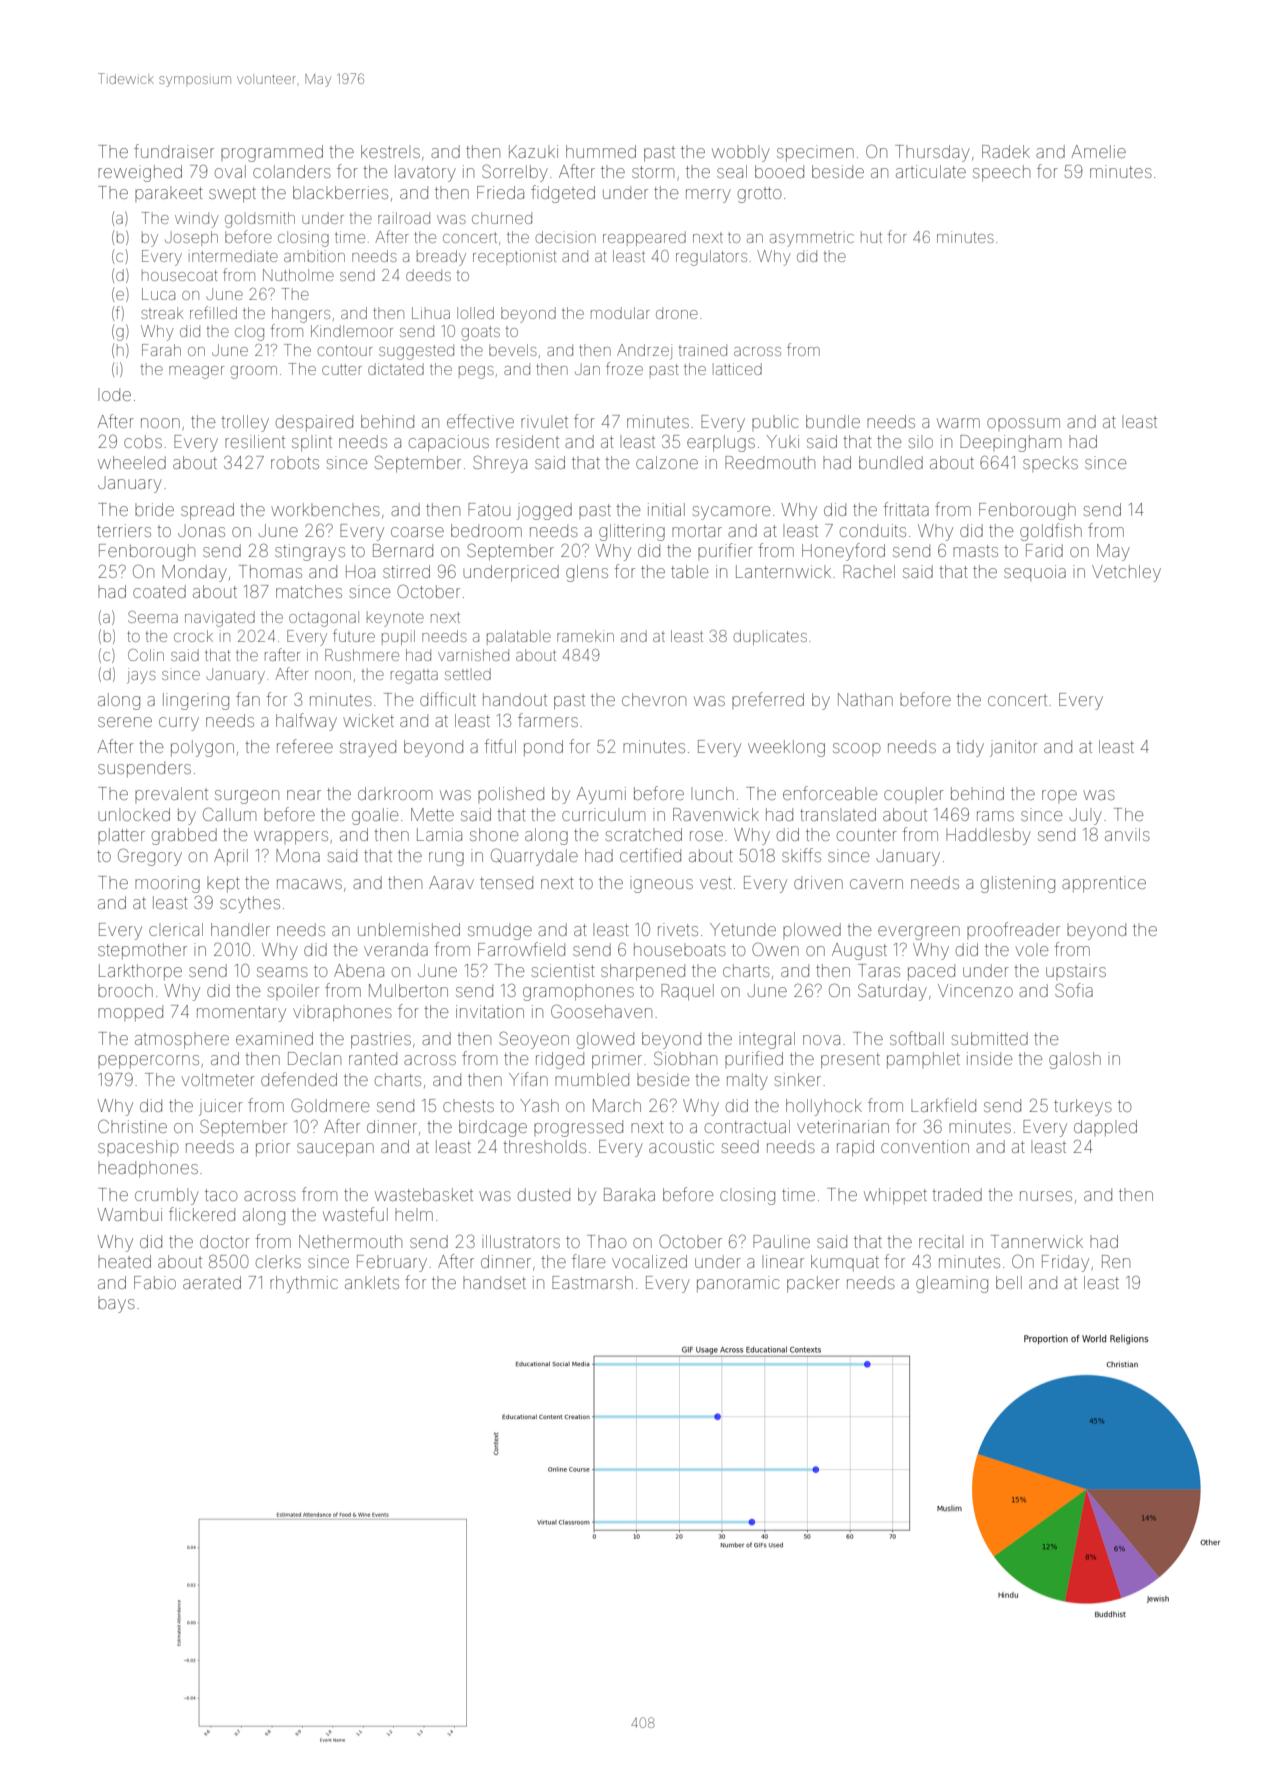  I want to click on lode, so click(114, 394).
